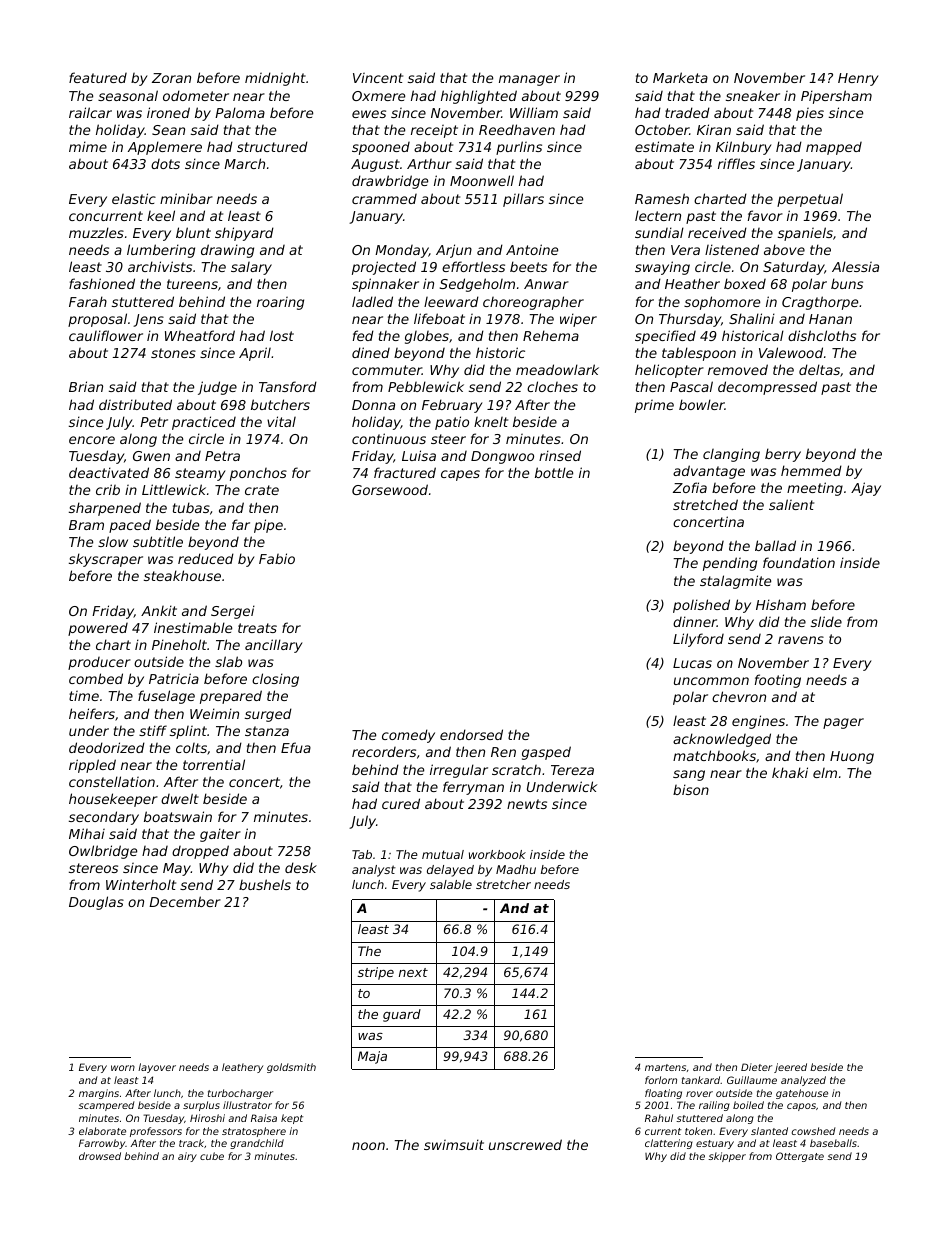  Describe the element at coordinates (790, 1068) in the screenshot. I see `jeered` at that location.
